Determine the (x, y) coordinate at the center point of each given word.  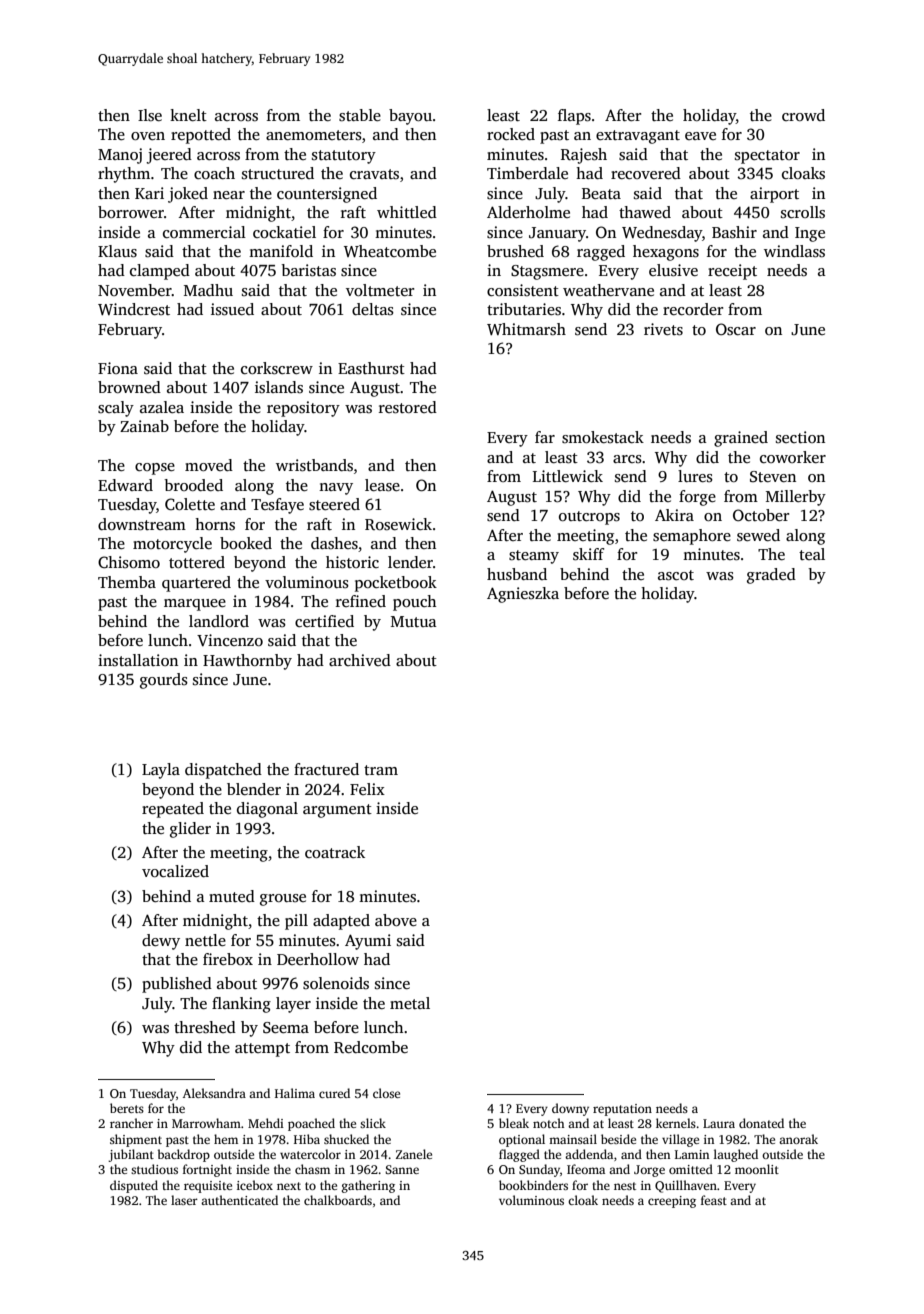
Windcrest (134, 309)
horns (215, 524)
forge (697, 498)
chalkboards (338, 1200)
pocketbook (396, 584)
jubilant (131, 1155)
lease (382, 485)
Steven (773, 477)
